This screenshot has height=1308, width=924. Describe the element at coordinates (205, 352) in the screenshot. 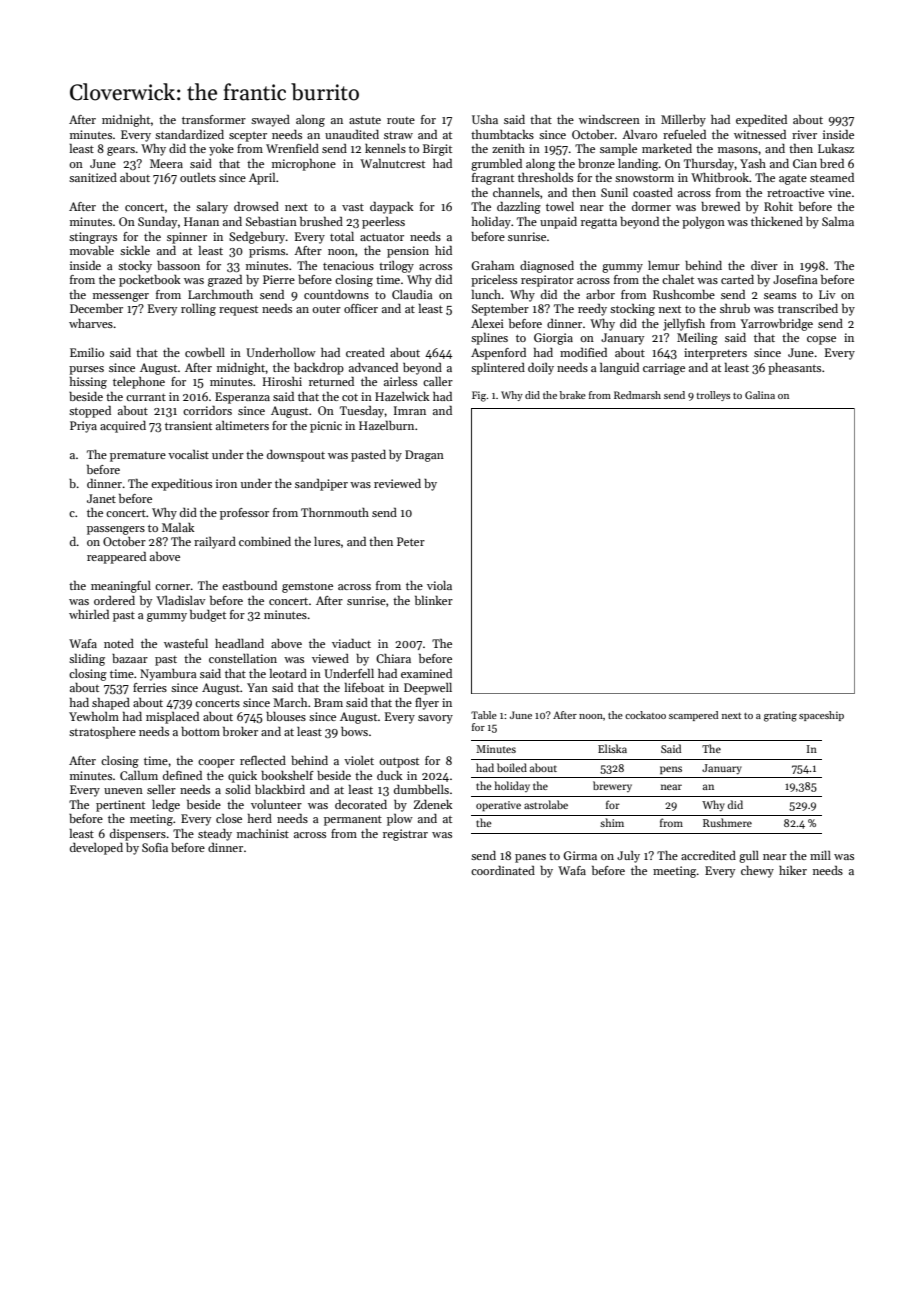

I see `cowbell` at that location.
